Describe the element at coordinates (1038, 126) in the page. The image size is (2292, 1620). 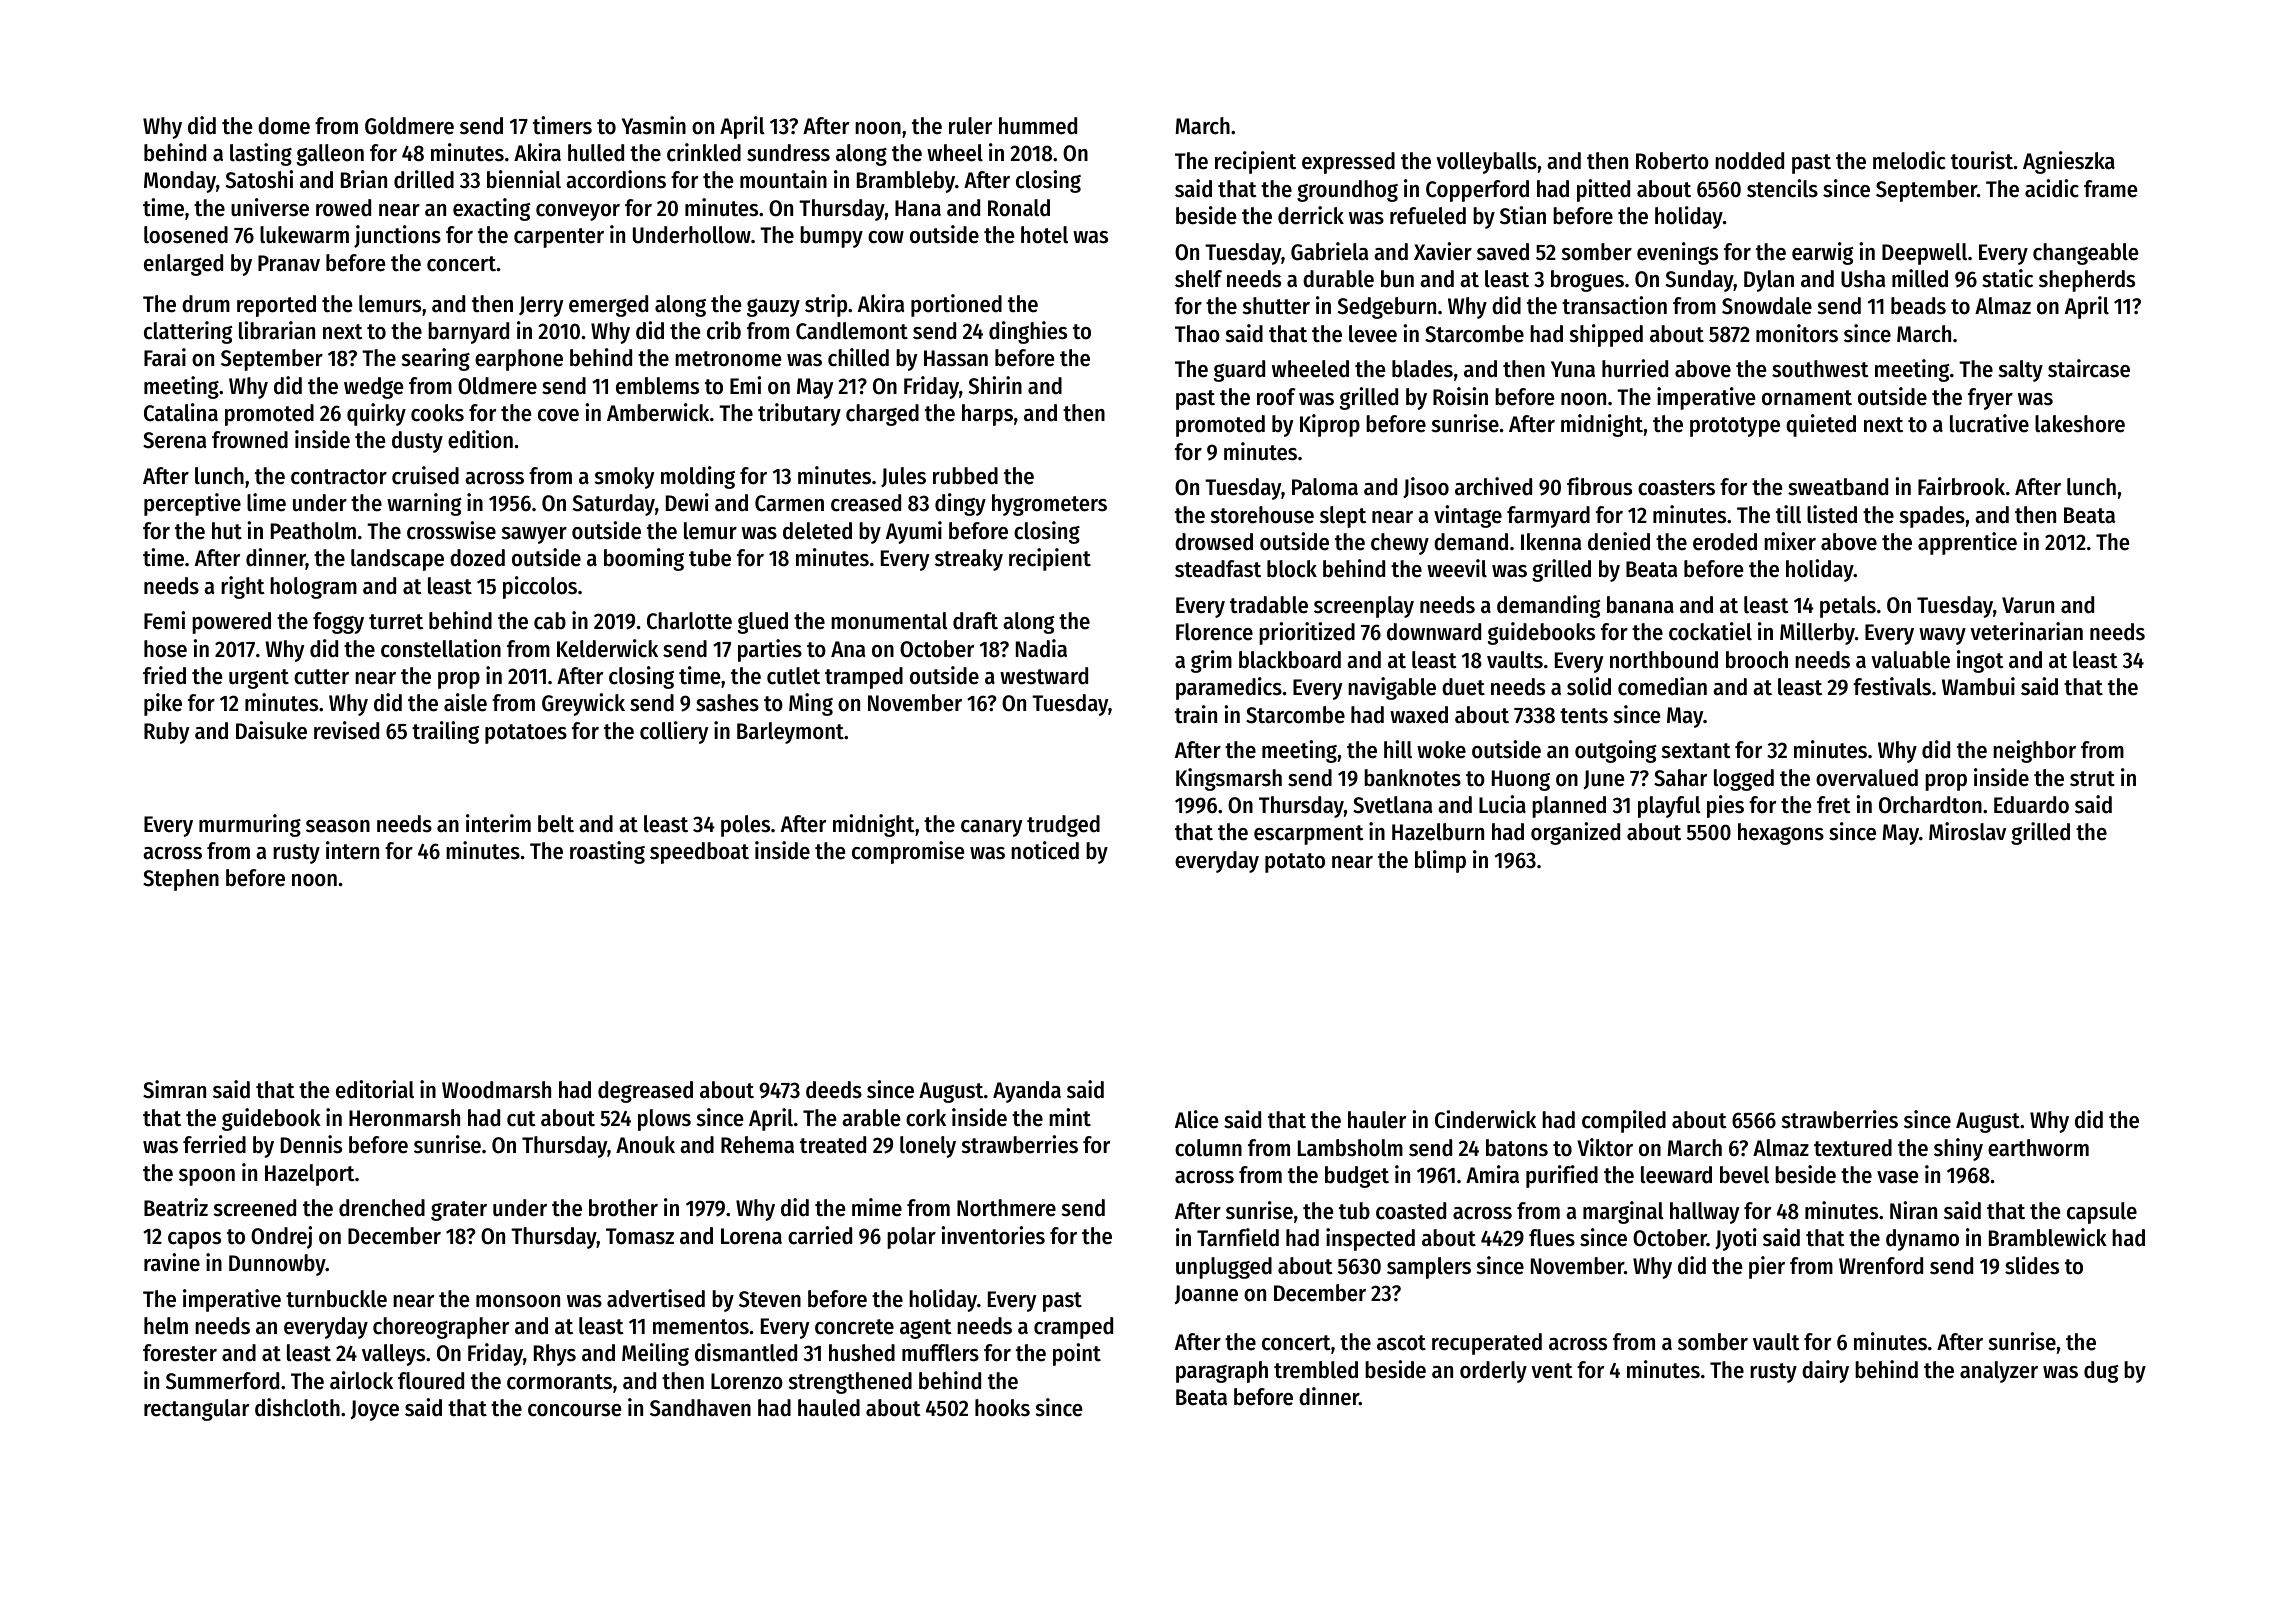
I see `hummed` at that location.
